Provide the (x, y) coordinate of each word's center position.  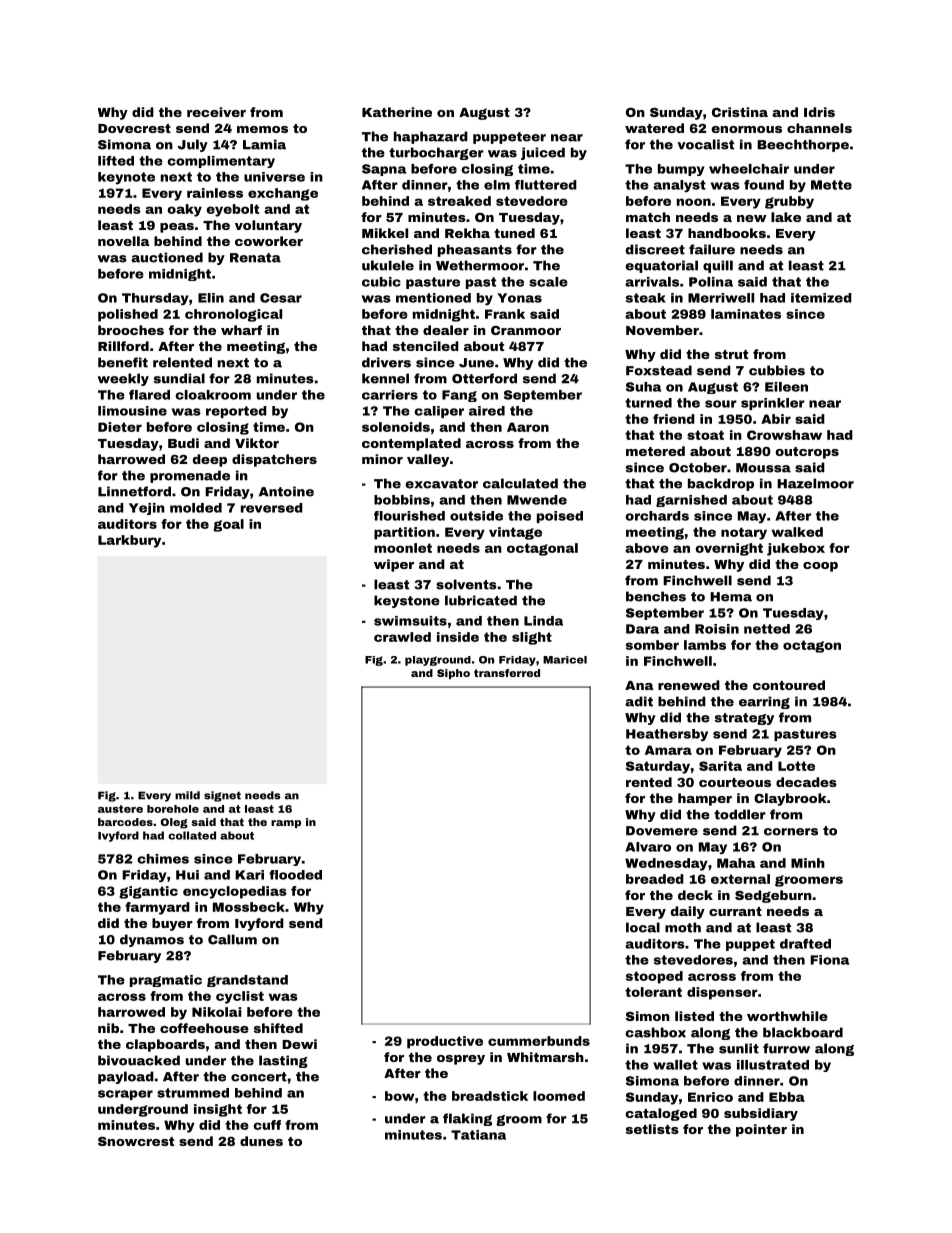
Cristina (740, 112)
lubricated (481, 600)
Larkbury (129, 541)
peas (177, 228)
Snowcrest (136, 1141)
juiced (543, 153)
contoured (789, 685)
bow (399, 1096)
